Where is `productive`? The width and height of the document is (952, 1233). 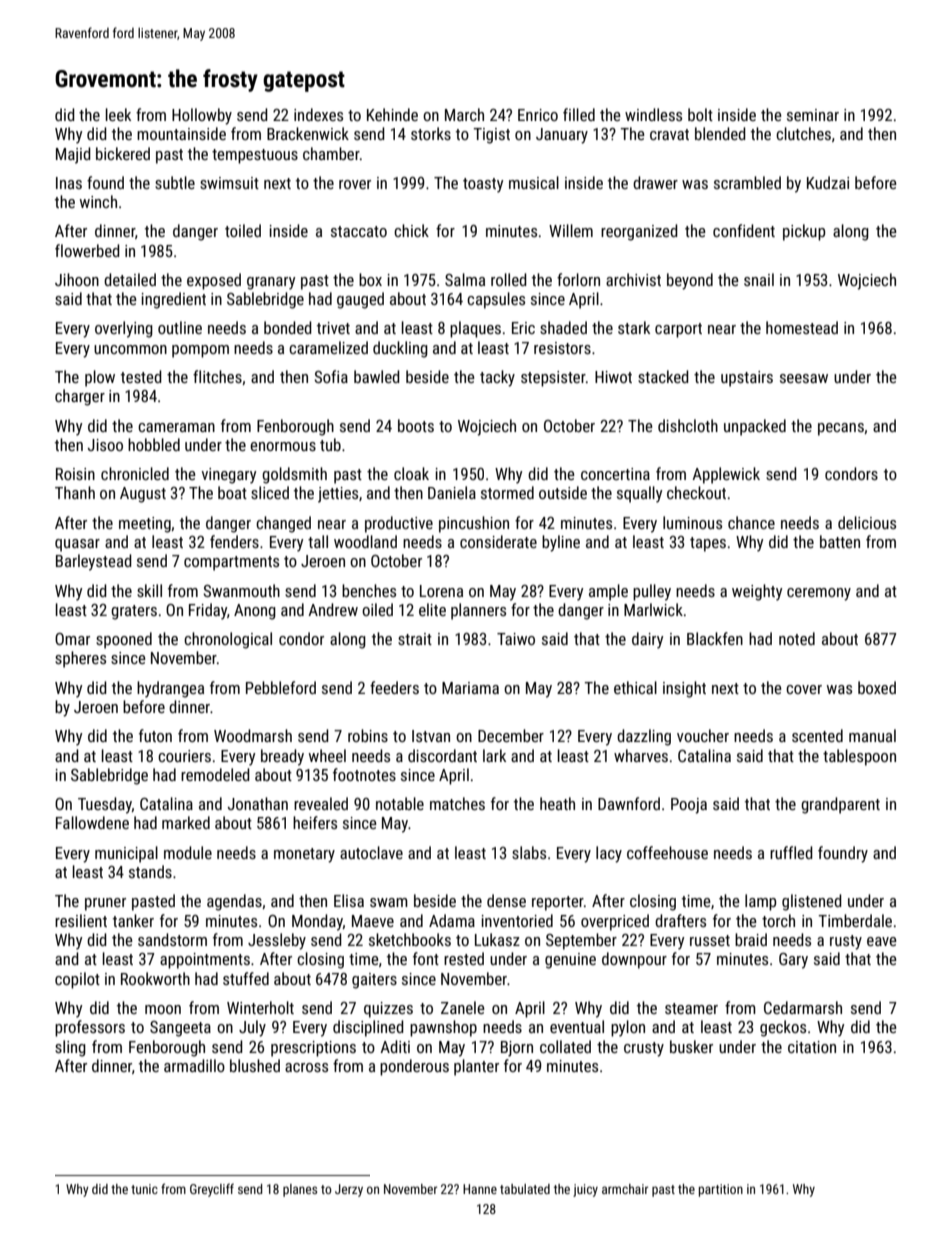
productive is located at coordinates (399, 524).
